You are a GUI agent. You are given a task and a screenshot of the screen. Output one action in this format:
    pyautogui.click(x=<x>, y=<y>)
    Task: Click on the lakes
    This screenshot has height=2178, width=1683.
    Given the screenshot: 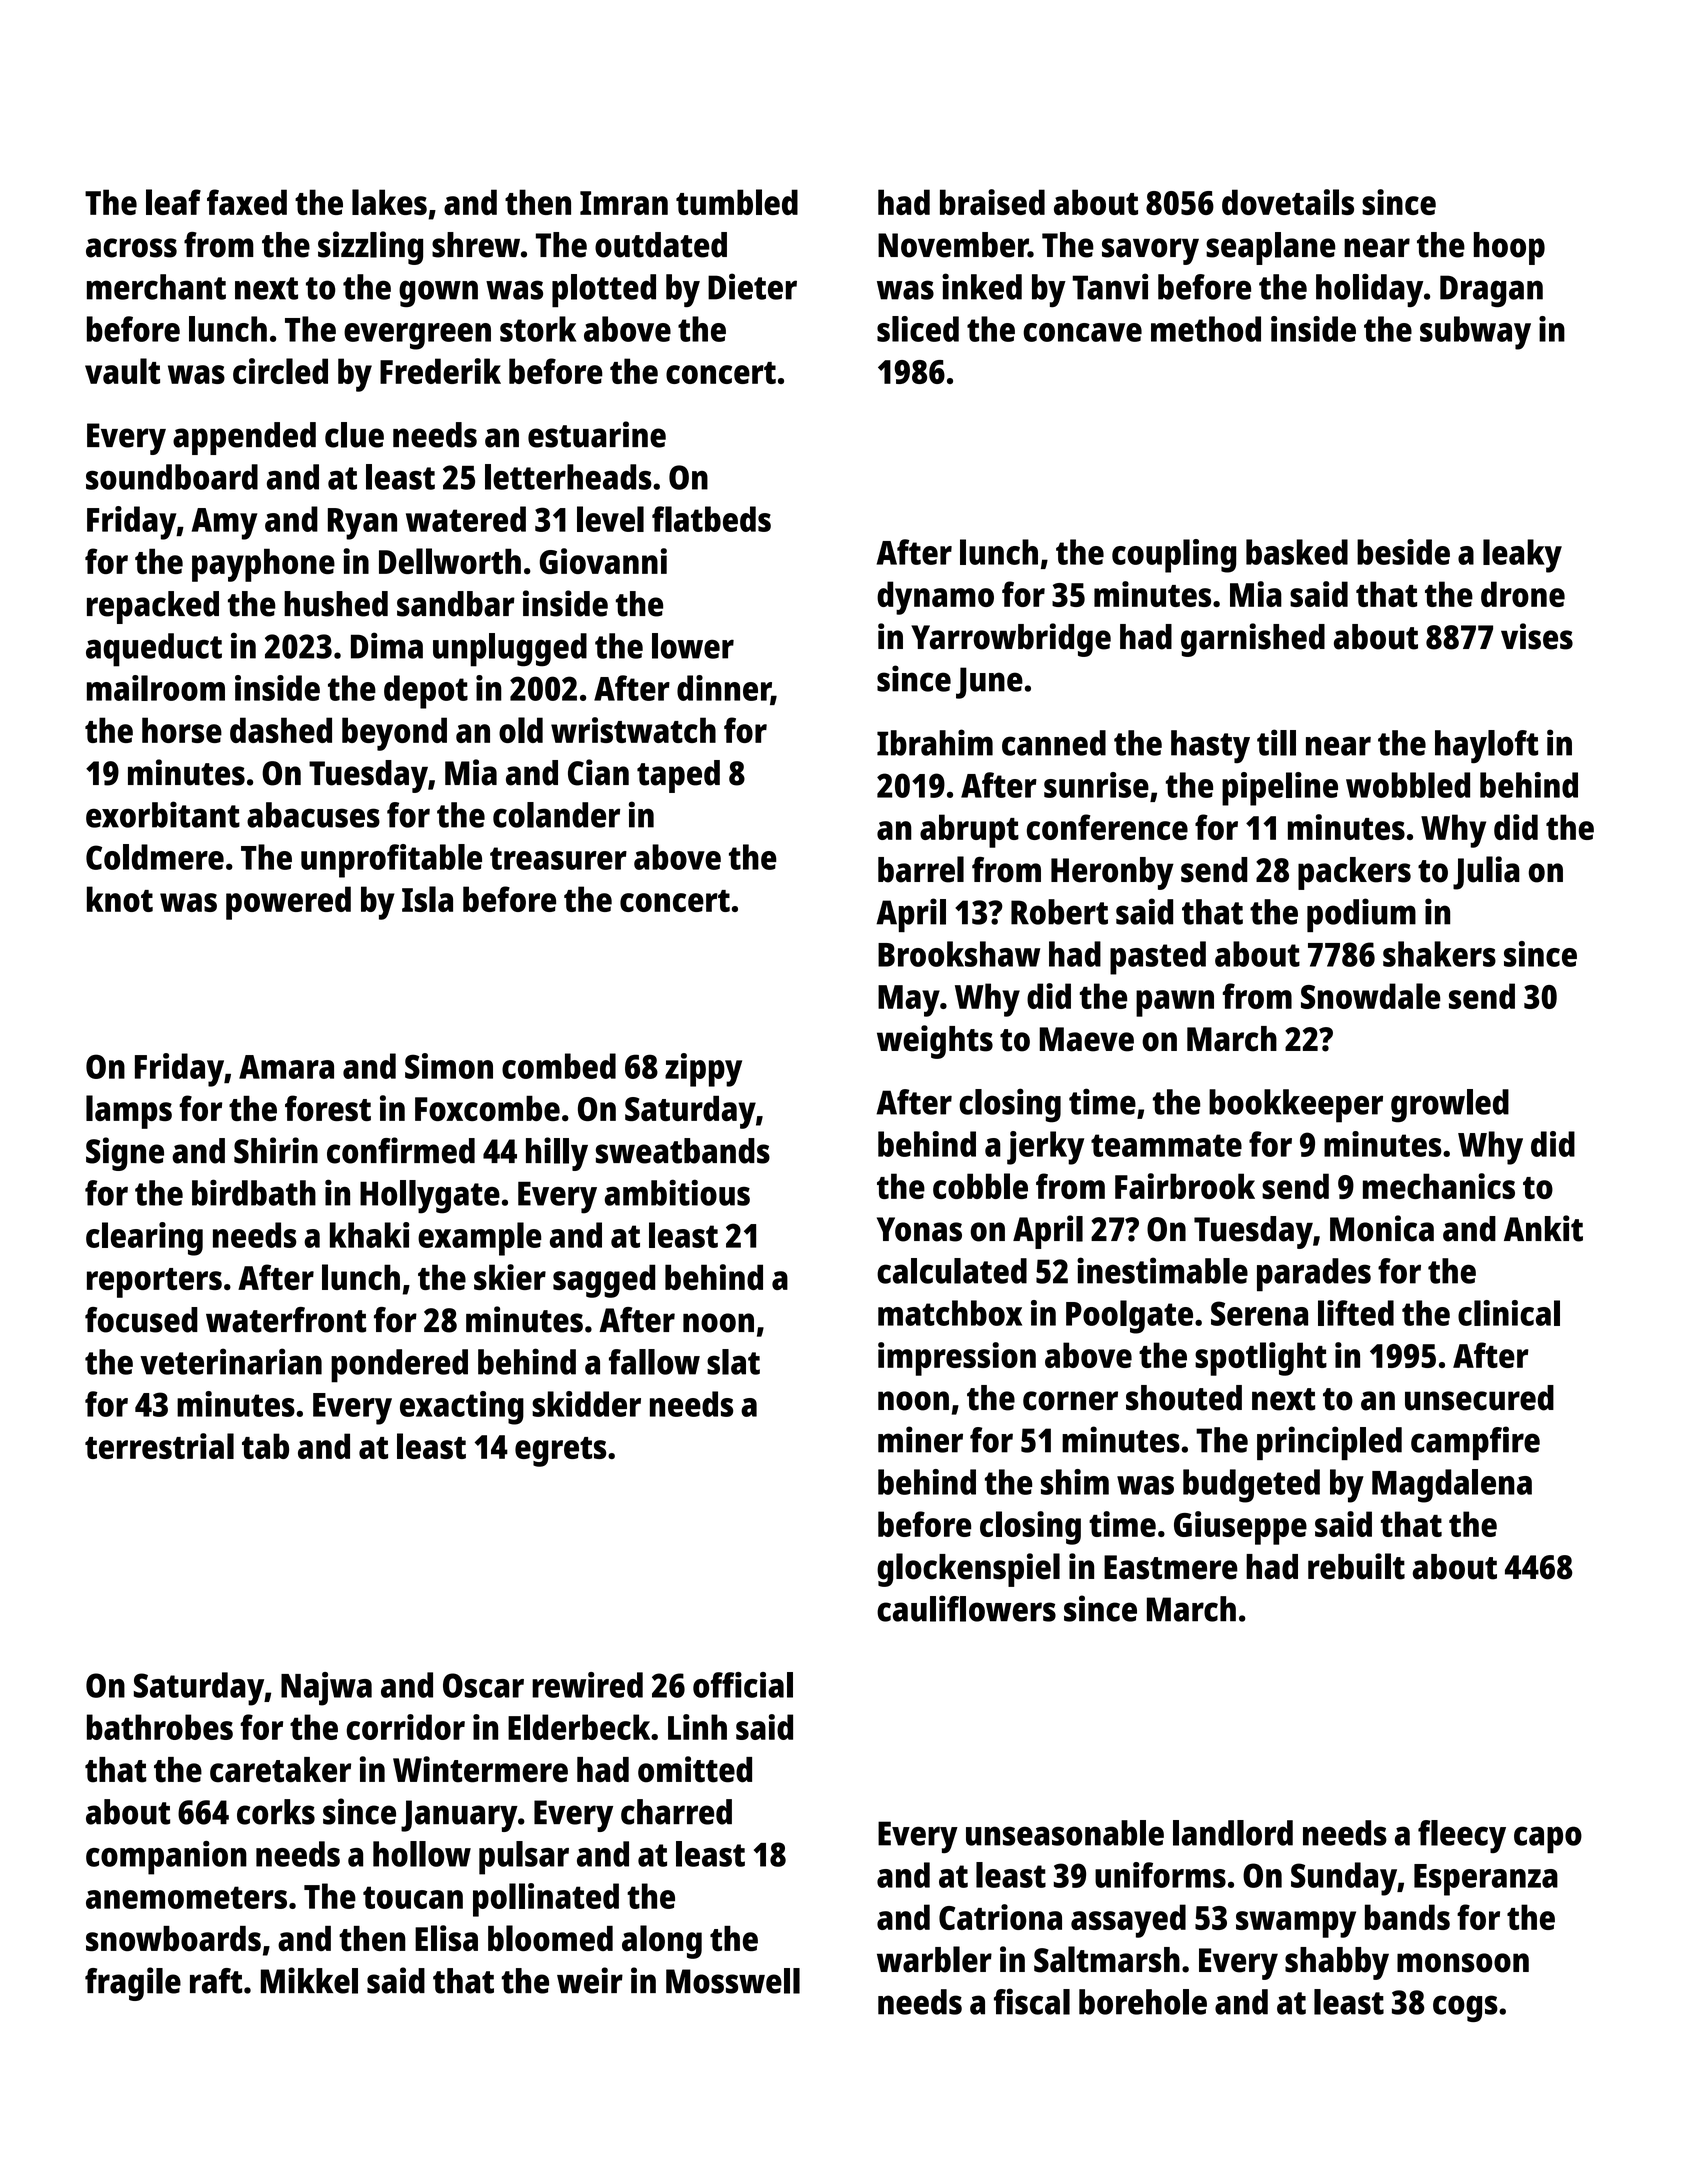 What is the action you would take?
    pyautogui.click(x=389, y=202)
